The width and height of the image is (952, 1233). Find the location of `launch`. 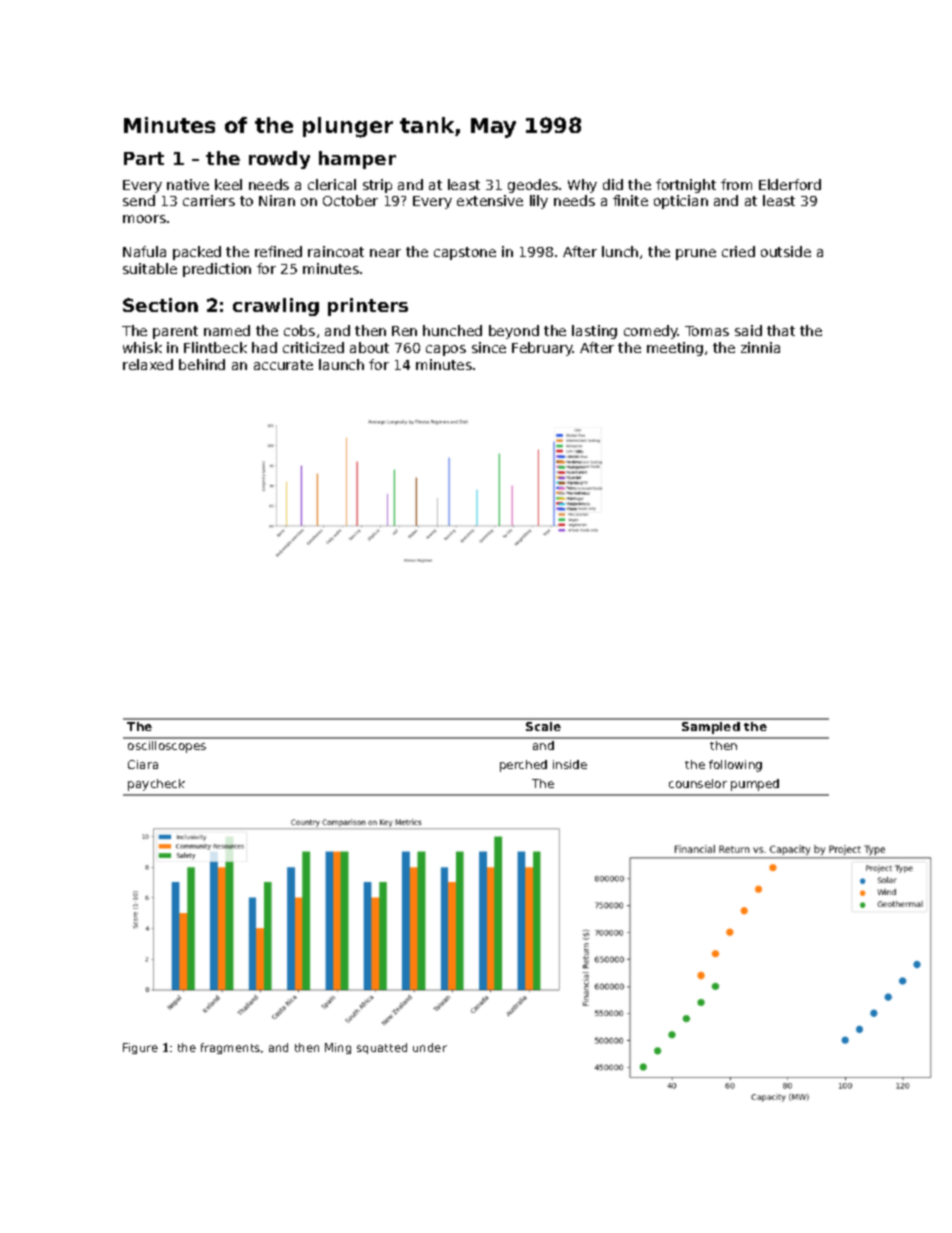

launch is located at coordinates (341, 364).
